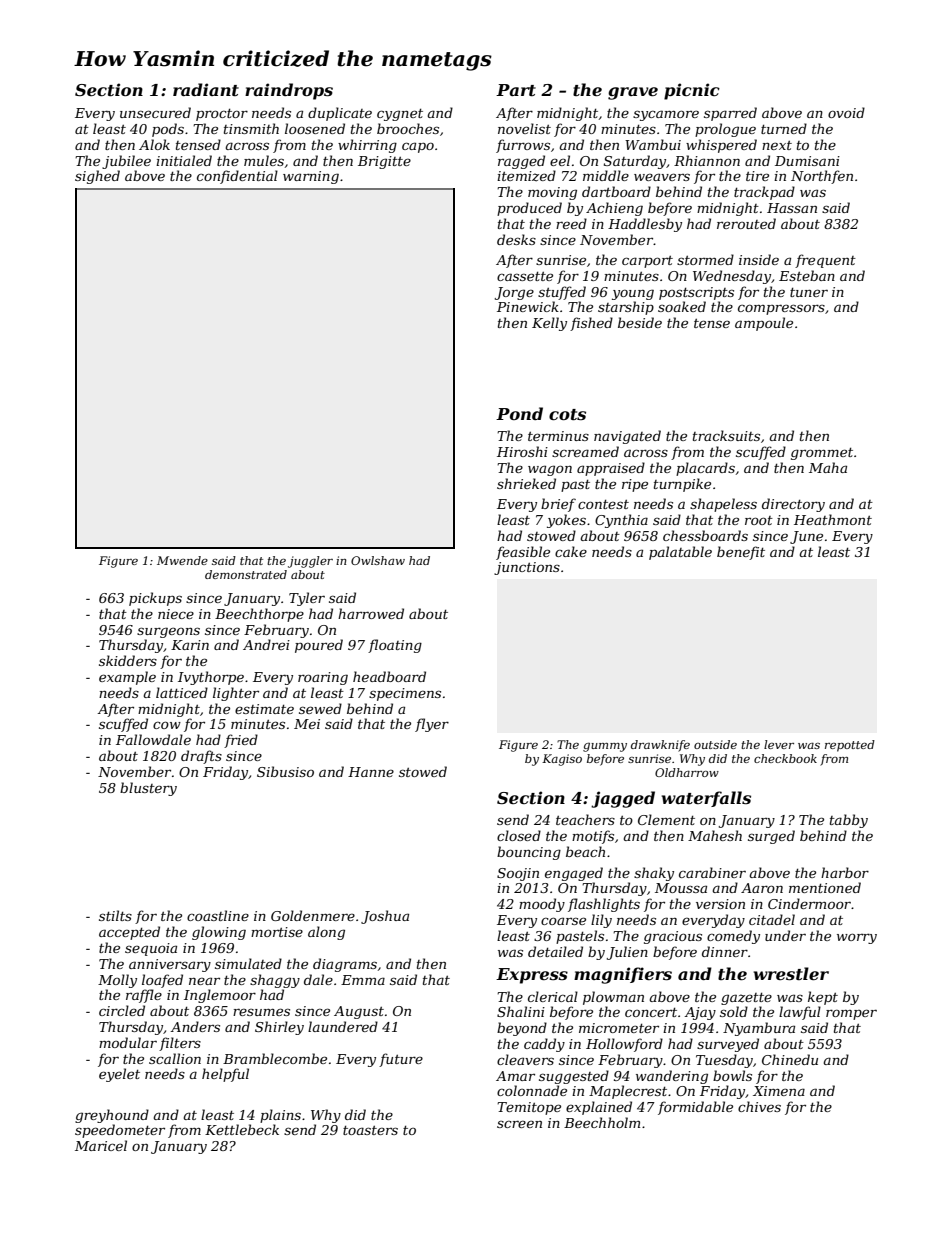 Image resolution: width=952 pixels, height=1233 pixels. What do you see at coordinates (771, 837) in the screenshot?
I see `surged` at bounding box center [771, 837].
